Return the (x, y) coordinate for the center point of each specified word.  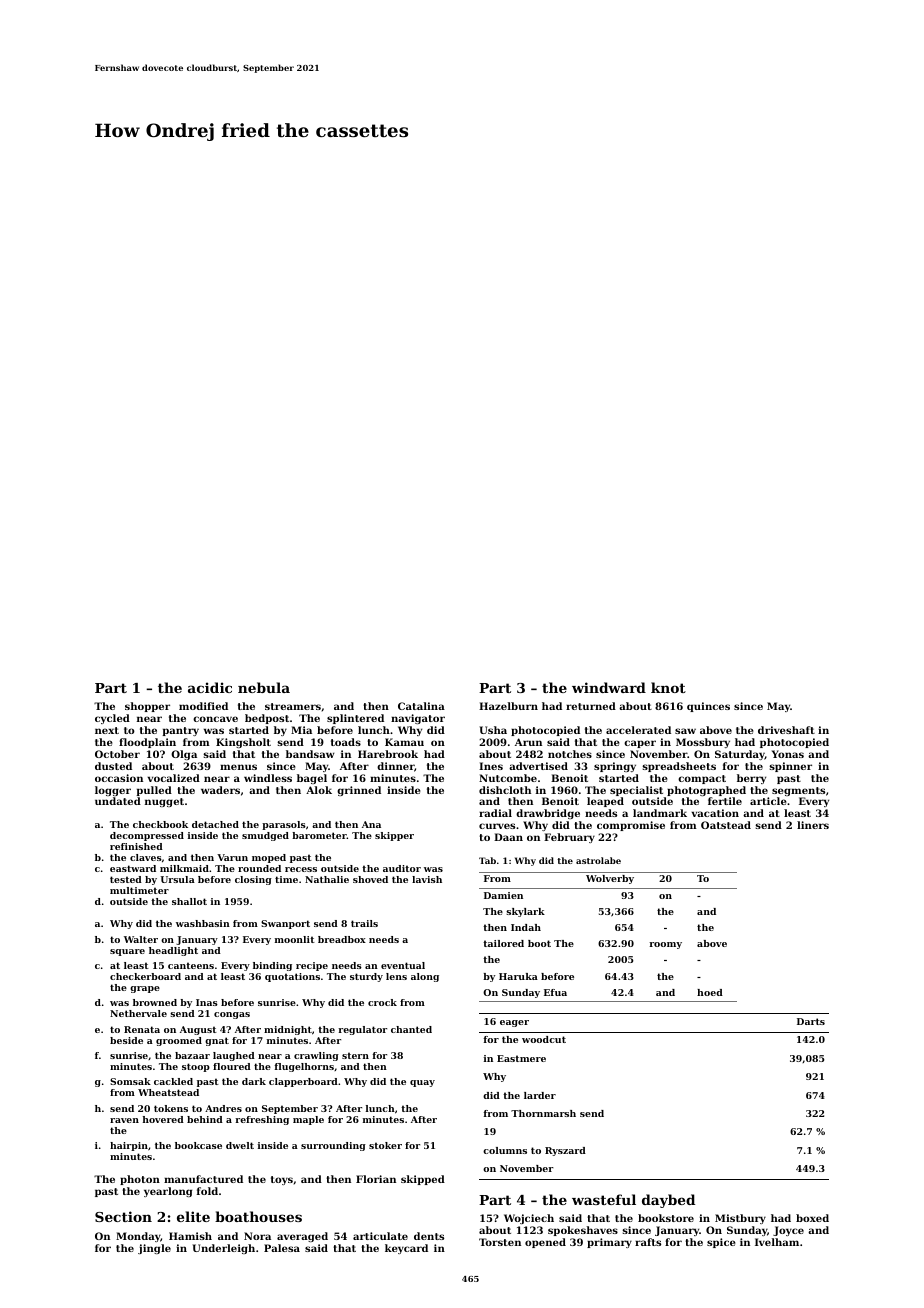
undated (118, 801)
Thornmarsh (543, 1113)
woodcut (544, 1039)
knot (668, 687)
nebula (264, 687)
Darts (811, 1021)
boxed (812, 1218)
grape (145, 989)
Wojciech (529, 1219)
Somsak (130, 1081)
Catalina (421, 706)
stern (355, 1055)
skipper (394, 836)
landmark (660, 813)
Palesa (282, 1248)
